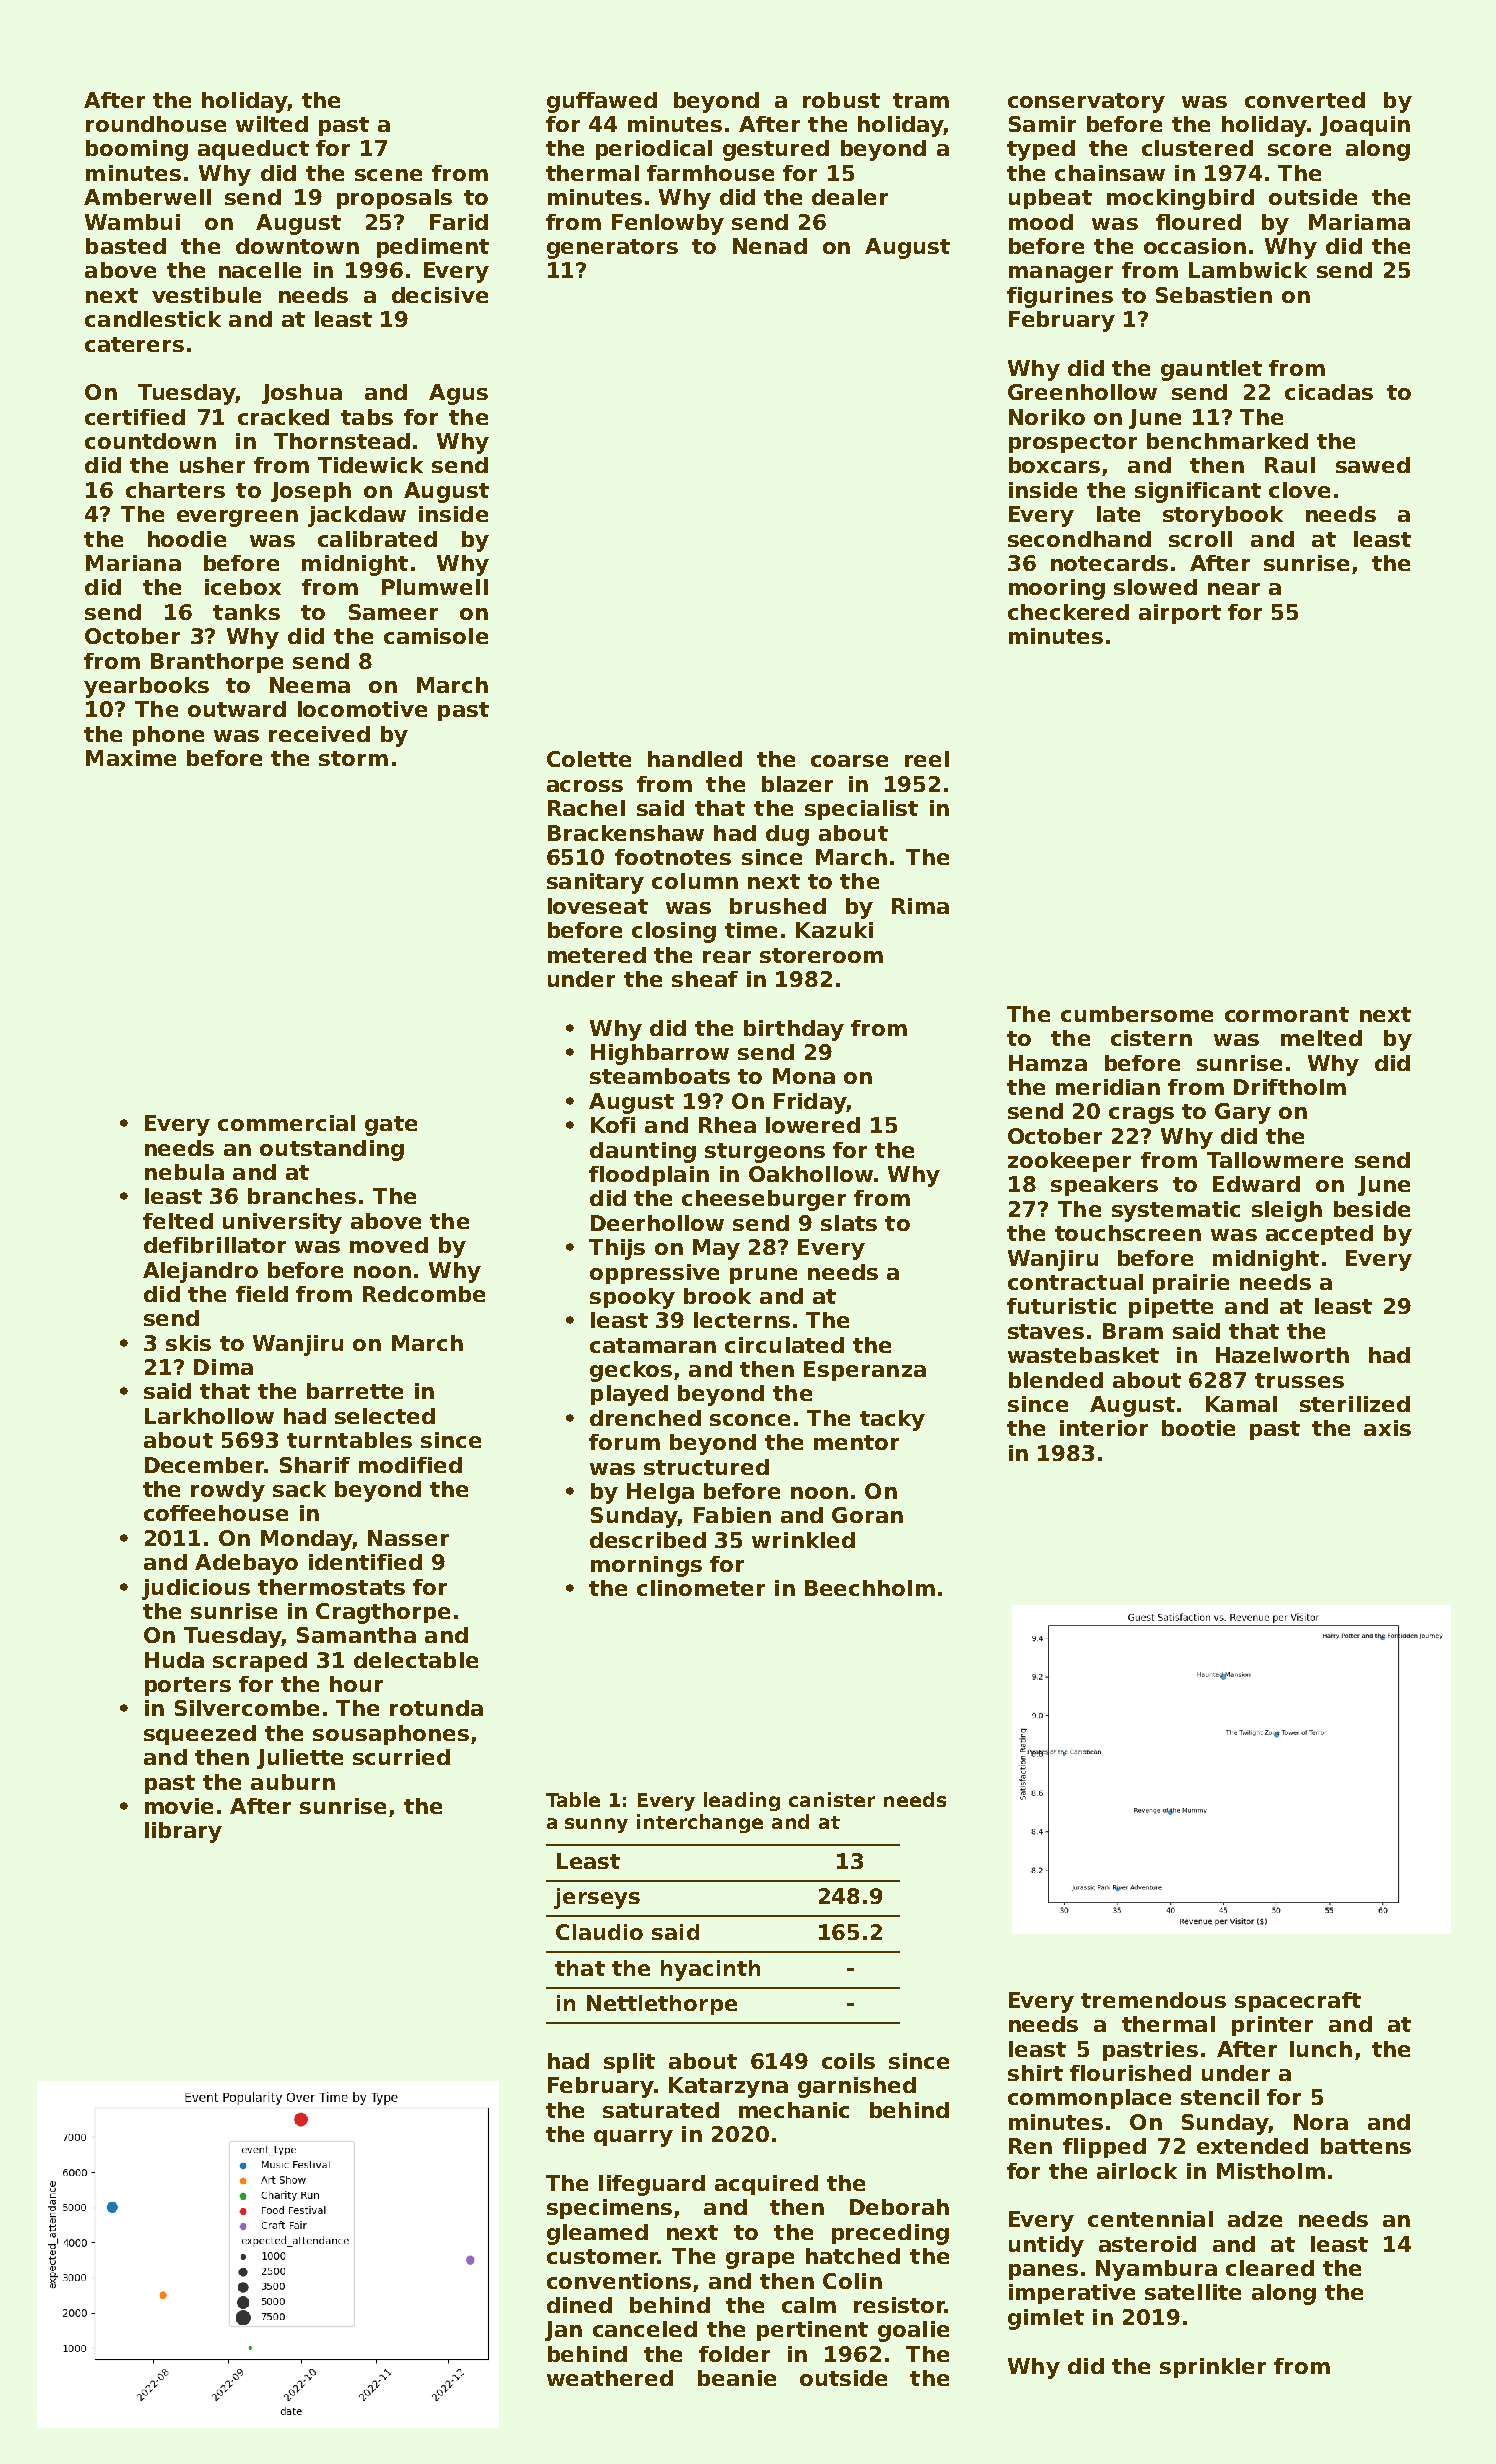 This screenshot has width=1496, height=2464. I want to click on auburn, so click(293, 1782).
